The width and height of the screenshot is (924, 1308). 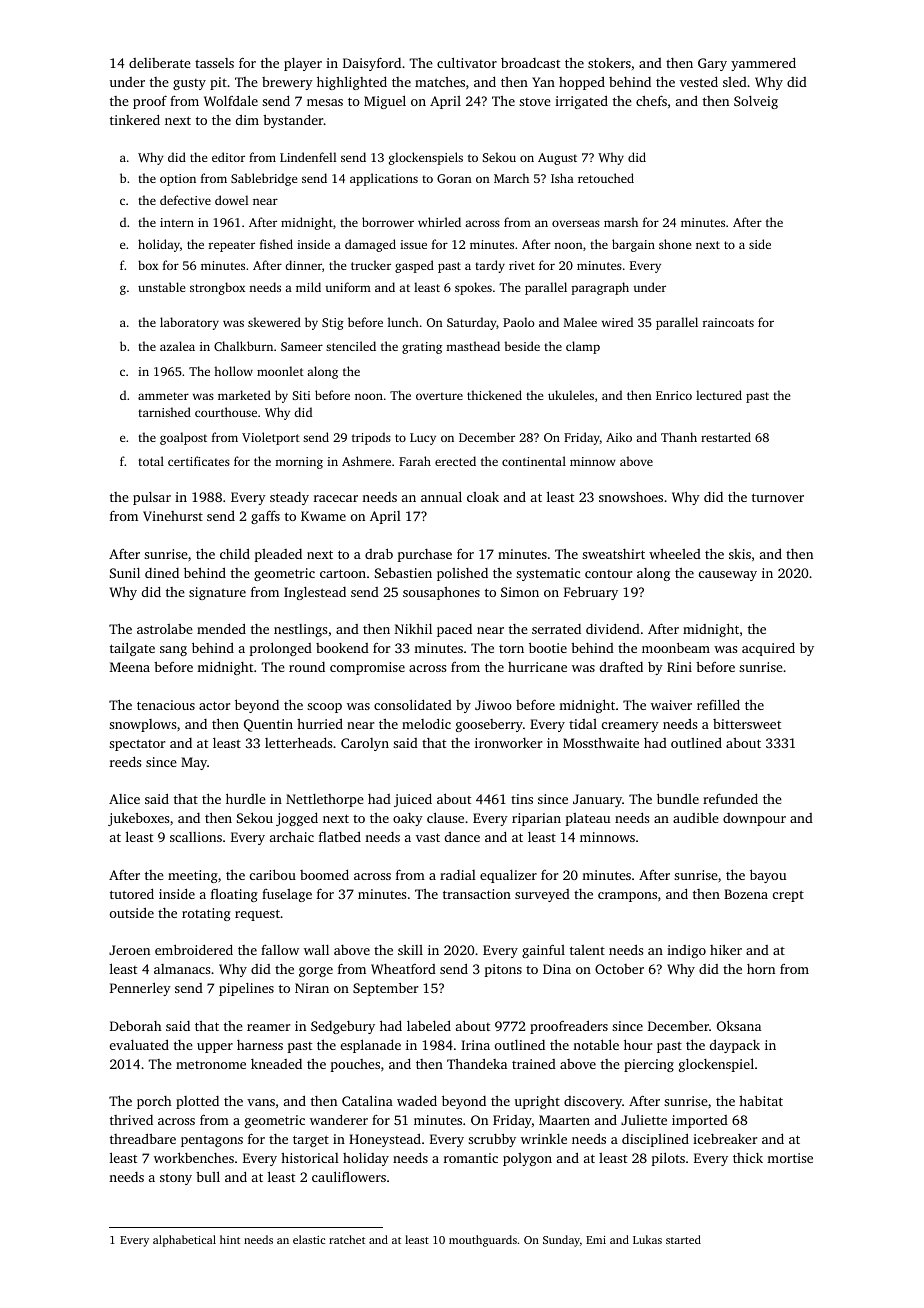 I want to click on signature, so click(x=217, y=593).
